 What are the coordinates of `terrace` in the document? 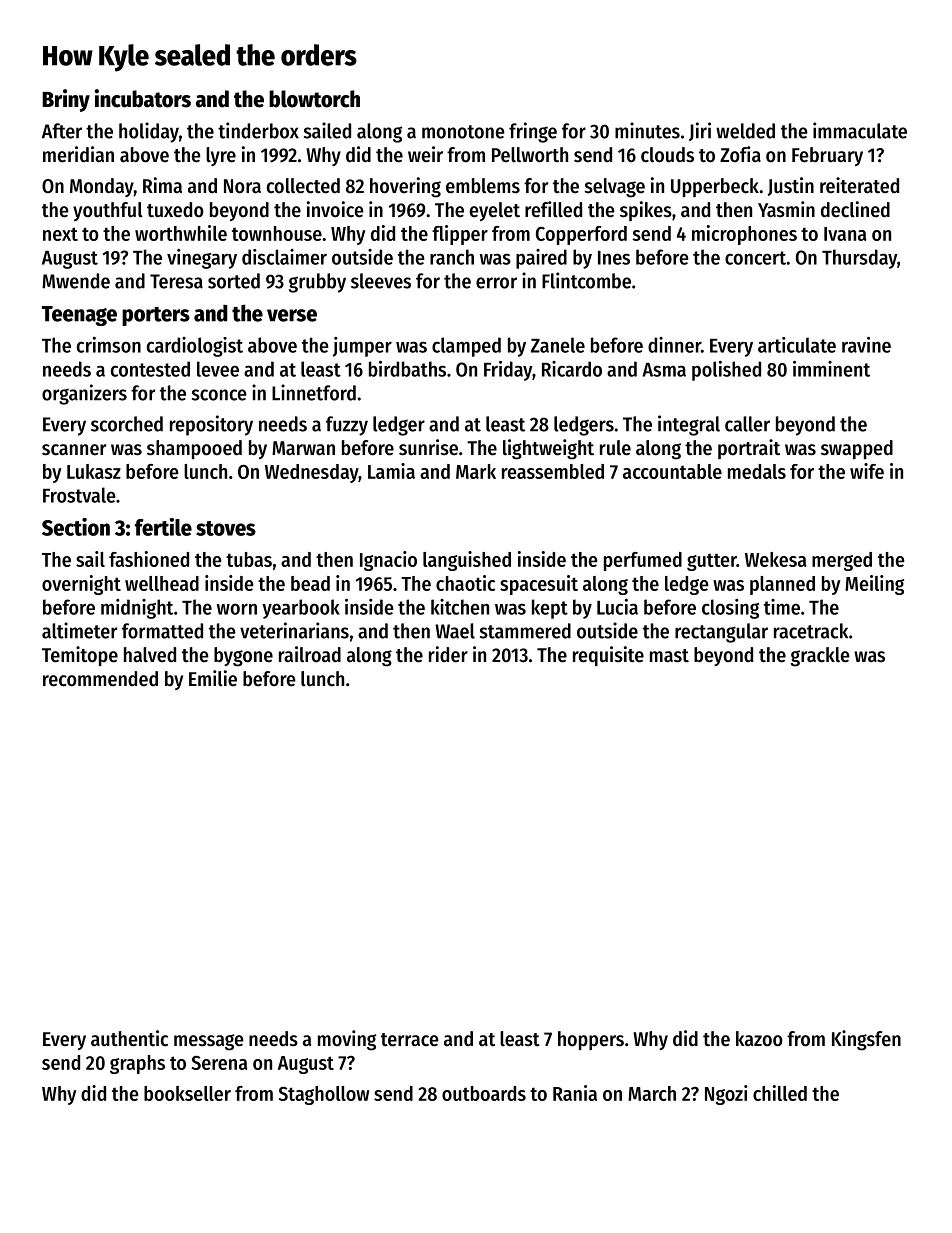 It's located at (410, 1040).
